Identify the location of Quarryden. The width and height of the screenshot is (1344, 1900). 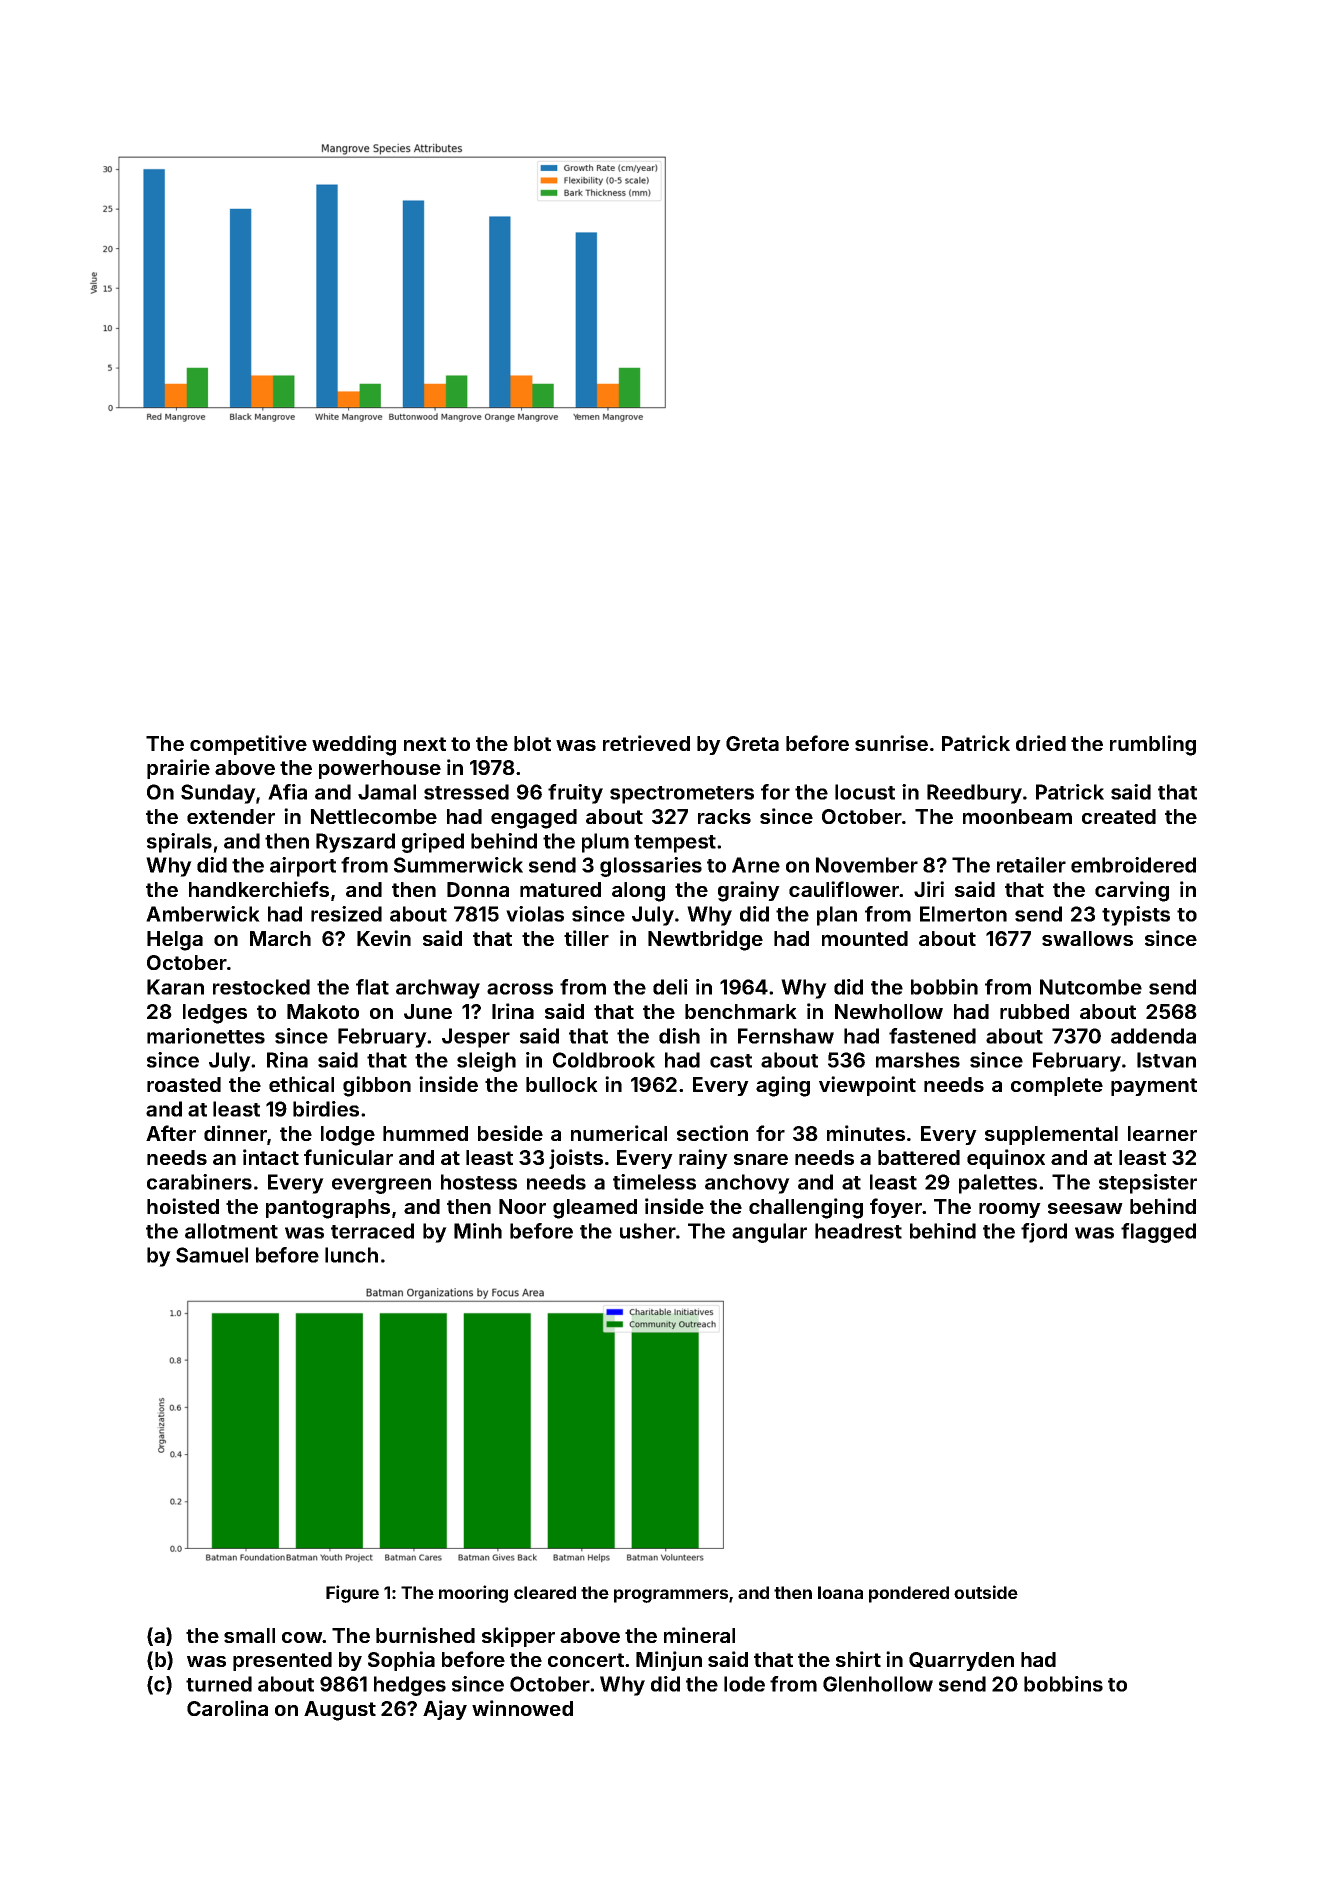
(961, 1661).
